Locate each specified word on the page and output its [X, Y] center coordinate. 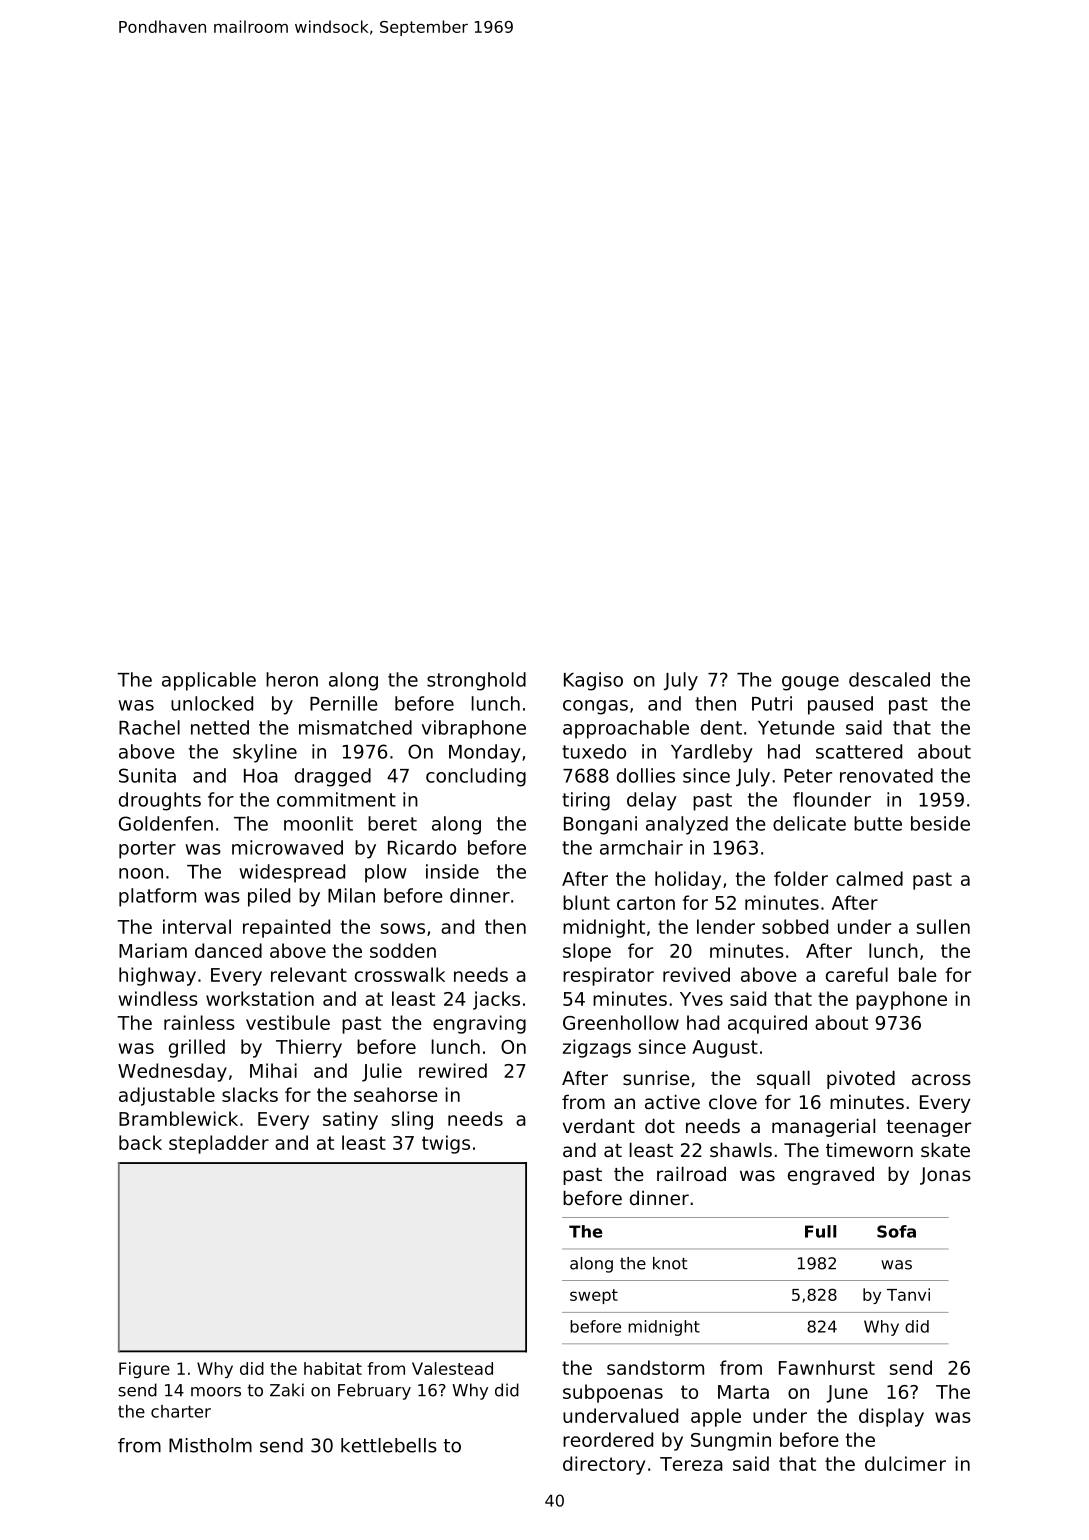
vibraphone [474, 729]
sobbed [795, 926]
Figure [144, 1370]
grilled [197, 1048]
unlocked [212, 703]
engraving [479, 1024]
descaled [889, 679]
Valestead [452, 1368]
